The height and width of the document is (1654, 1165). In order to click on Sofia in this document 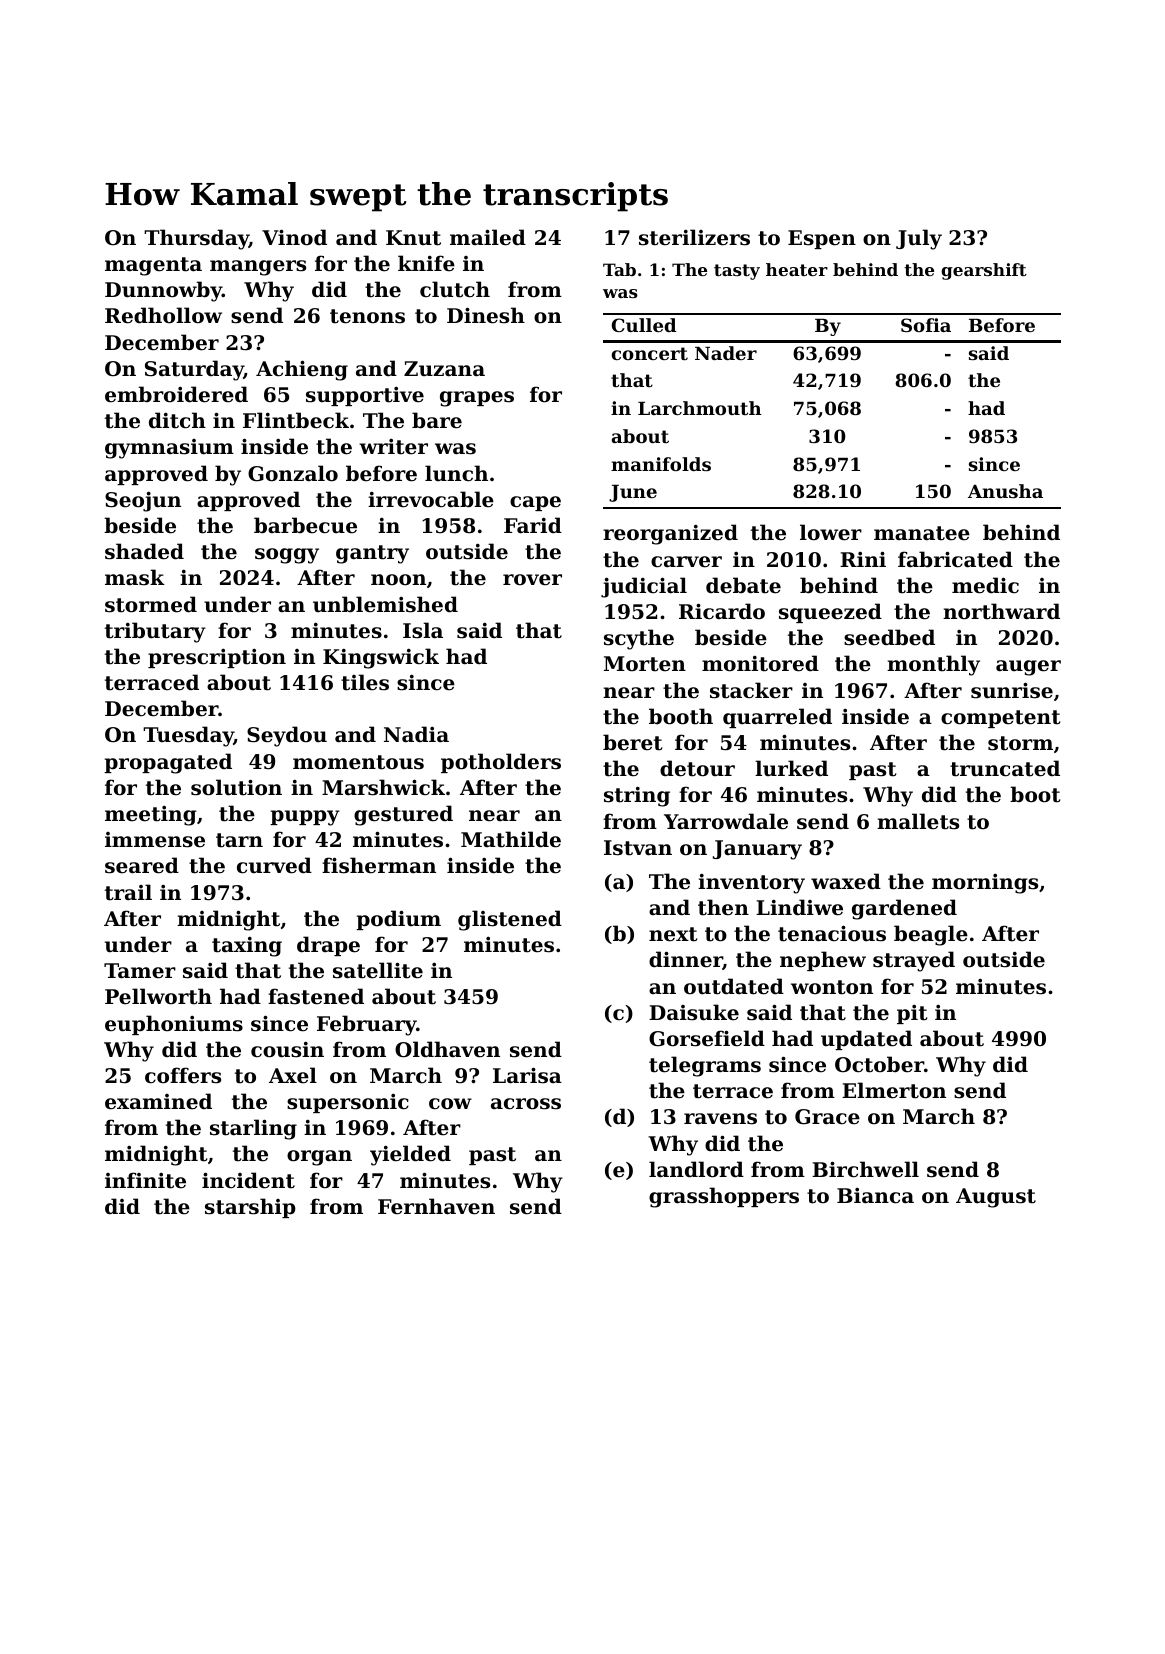, I will do `click(926, 325)`.
